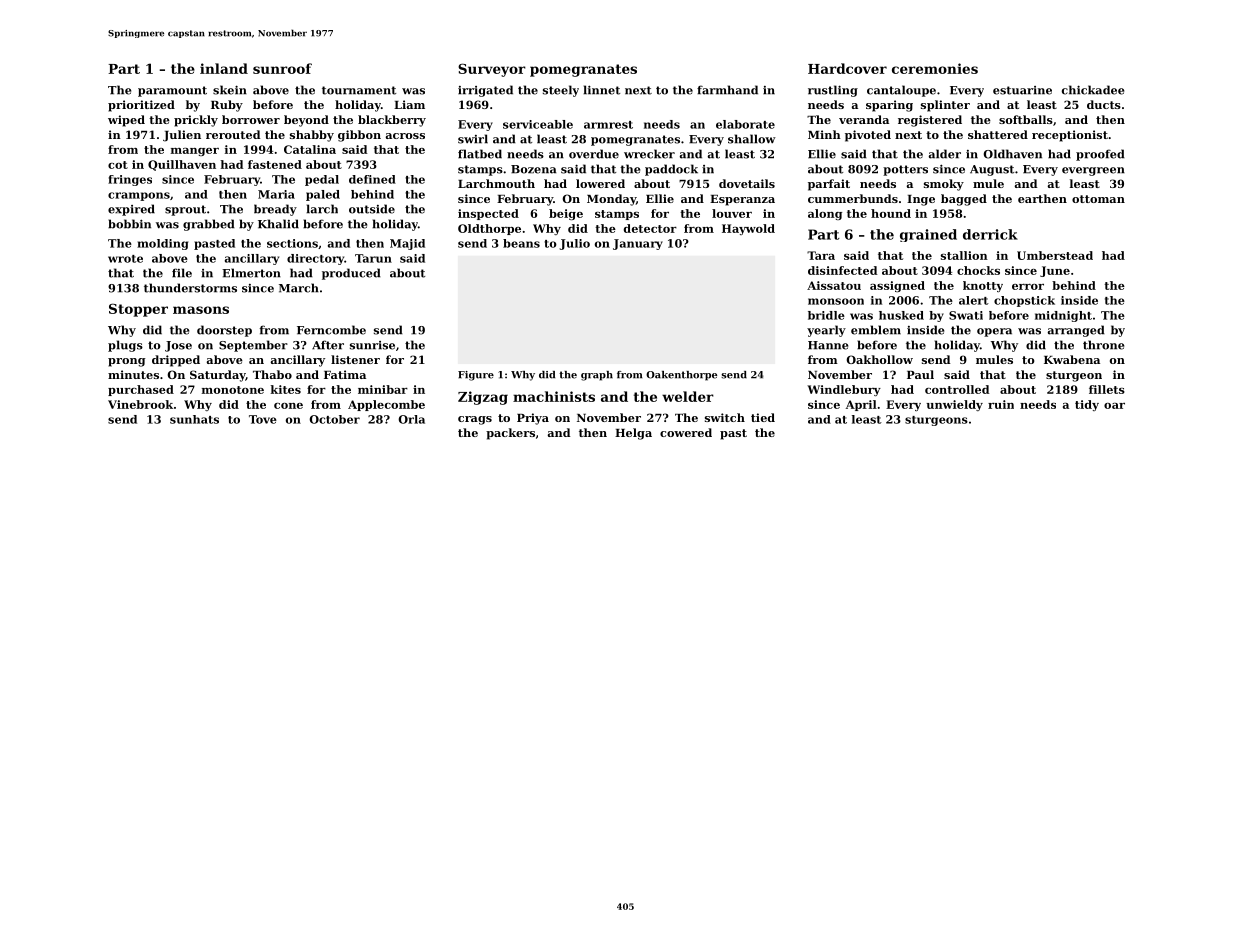 The image size is (1233, 952). Describe the element at coordinates (928, 235) in the screenshot. I see `grained` at that location.
